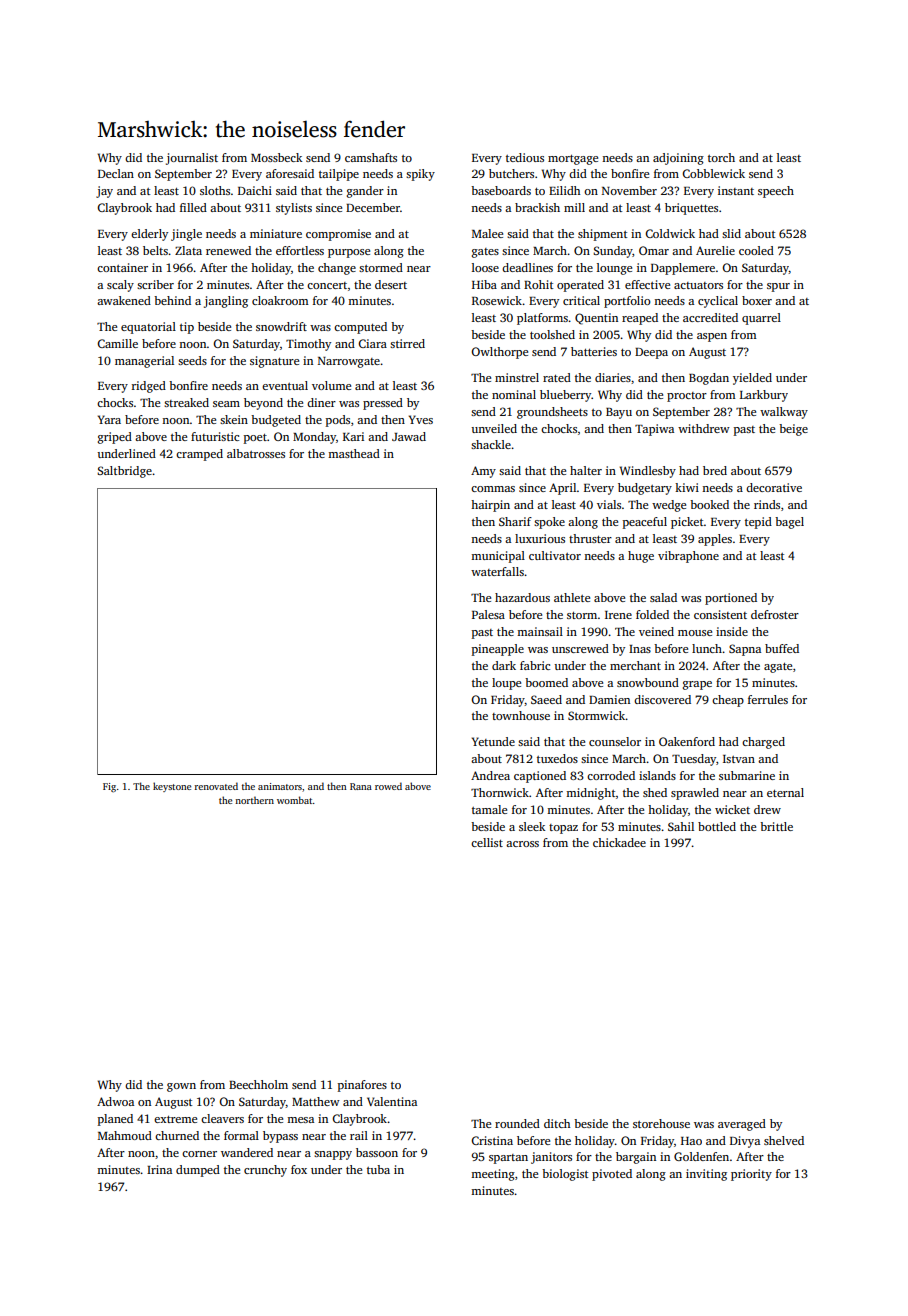  What do you see at coordinates (187, 328) in the screenshot?
I see `tip` at bounding box center [187, 328].
